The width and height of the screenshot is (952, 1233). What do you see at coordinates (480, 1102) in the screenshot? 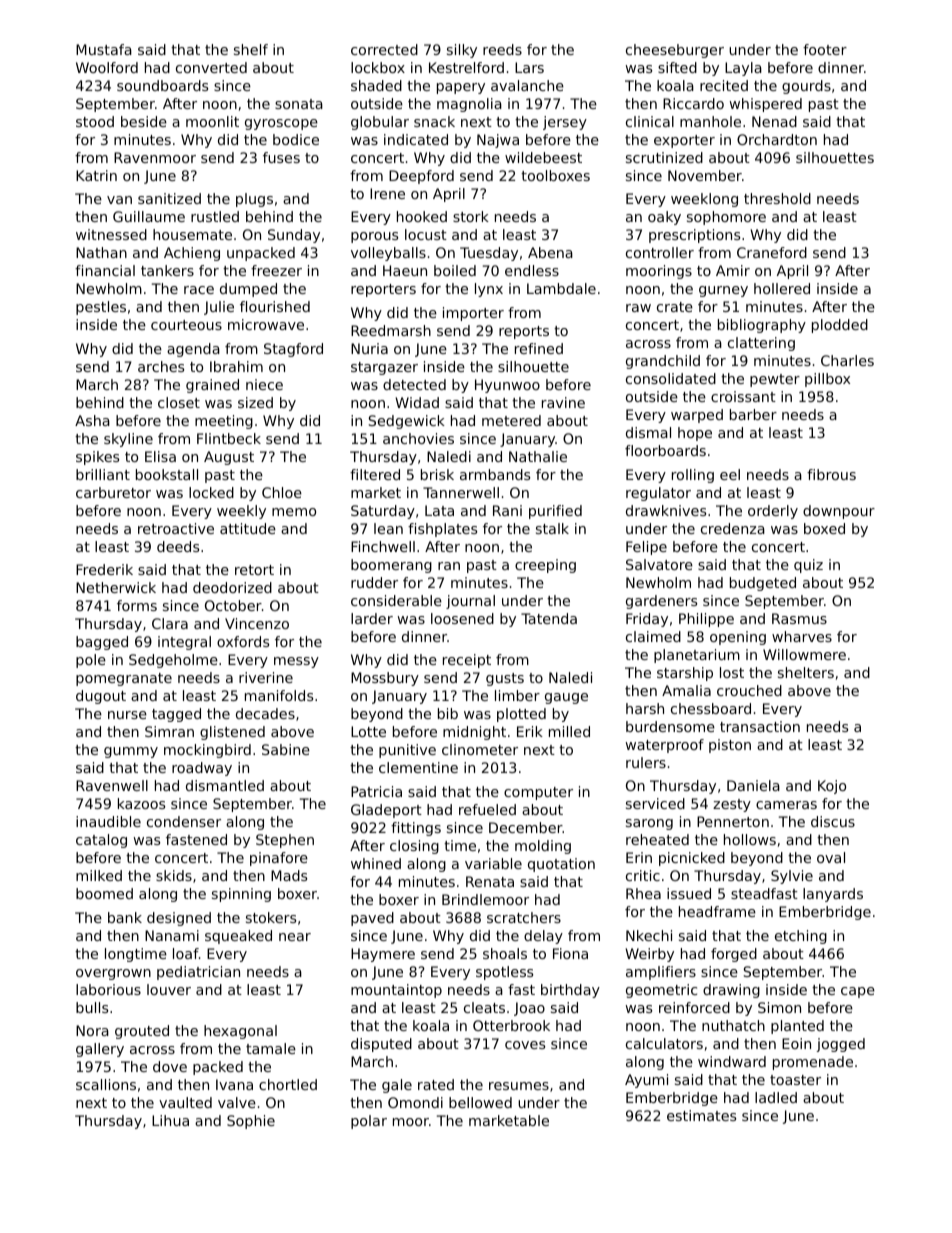
I see `bellowed` at bounding box center [480, 1102].
